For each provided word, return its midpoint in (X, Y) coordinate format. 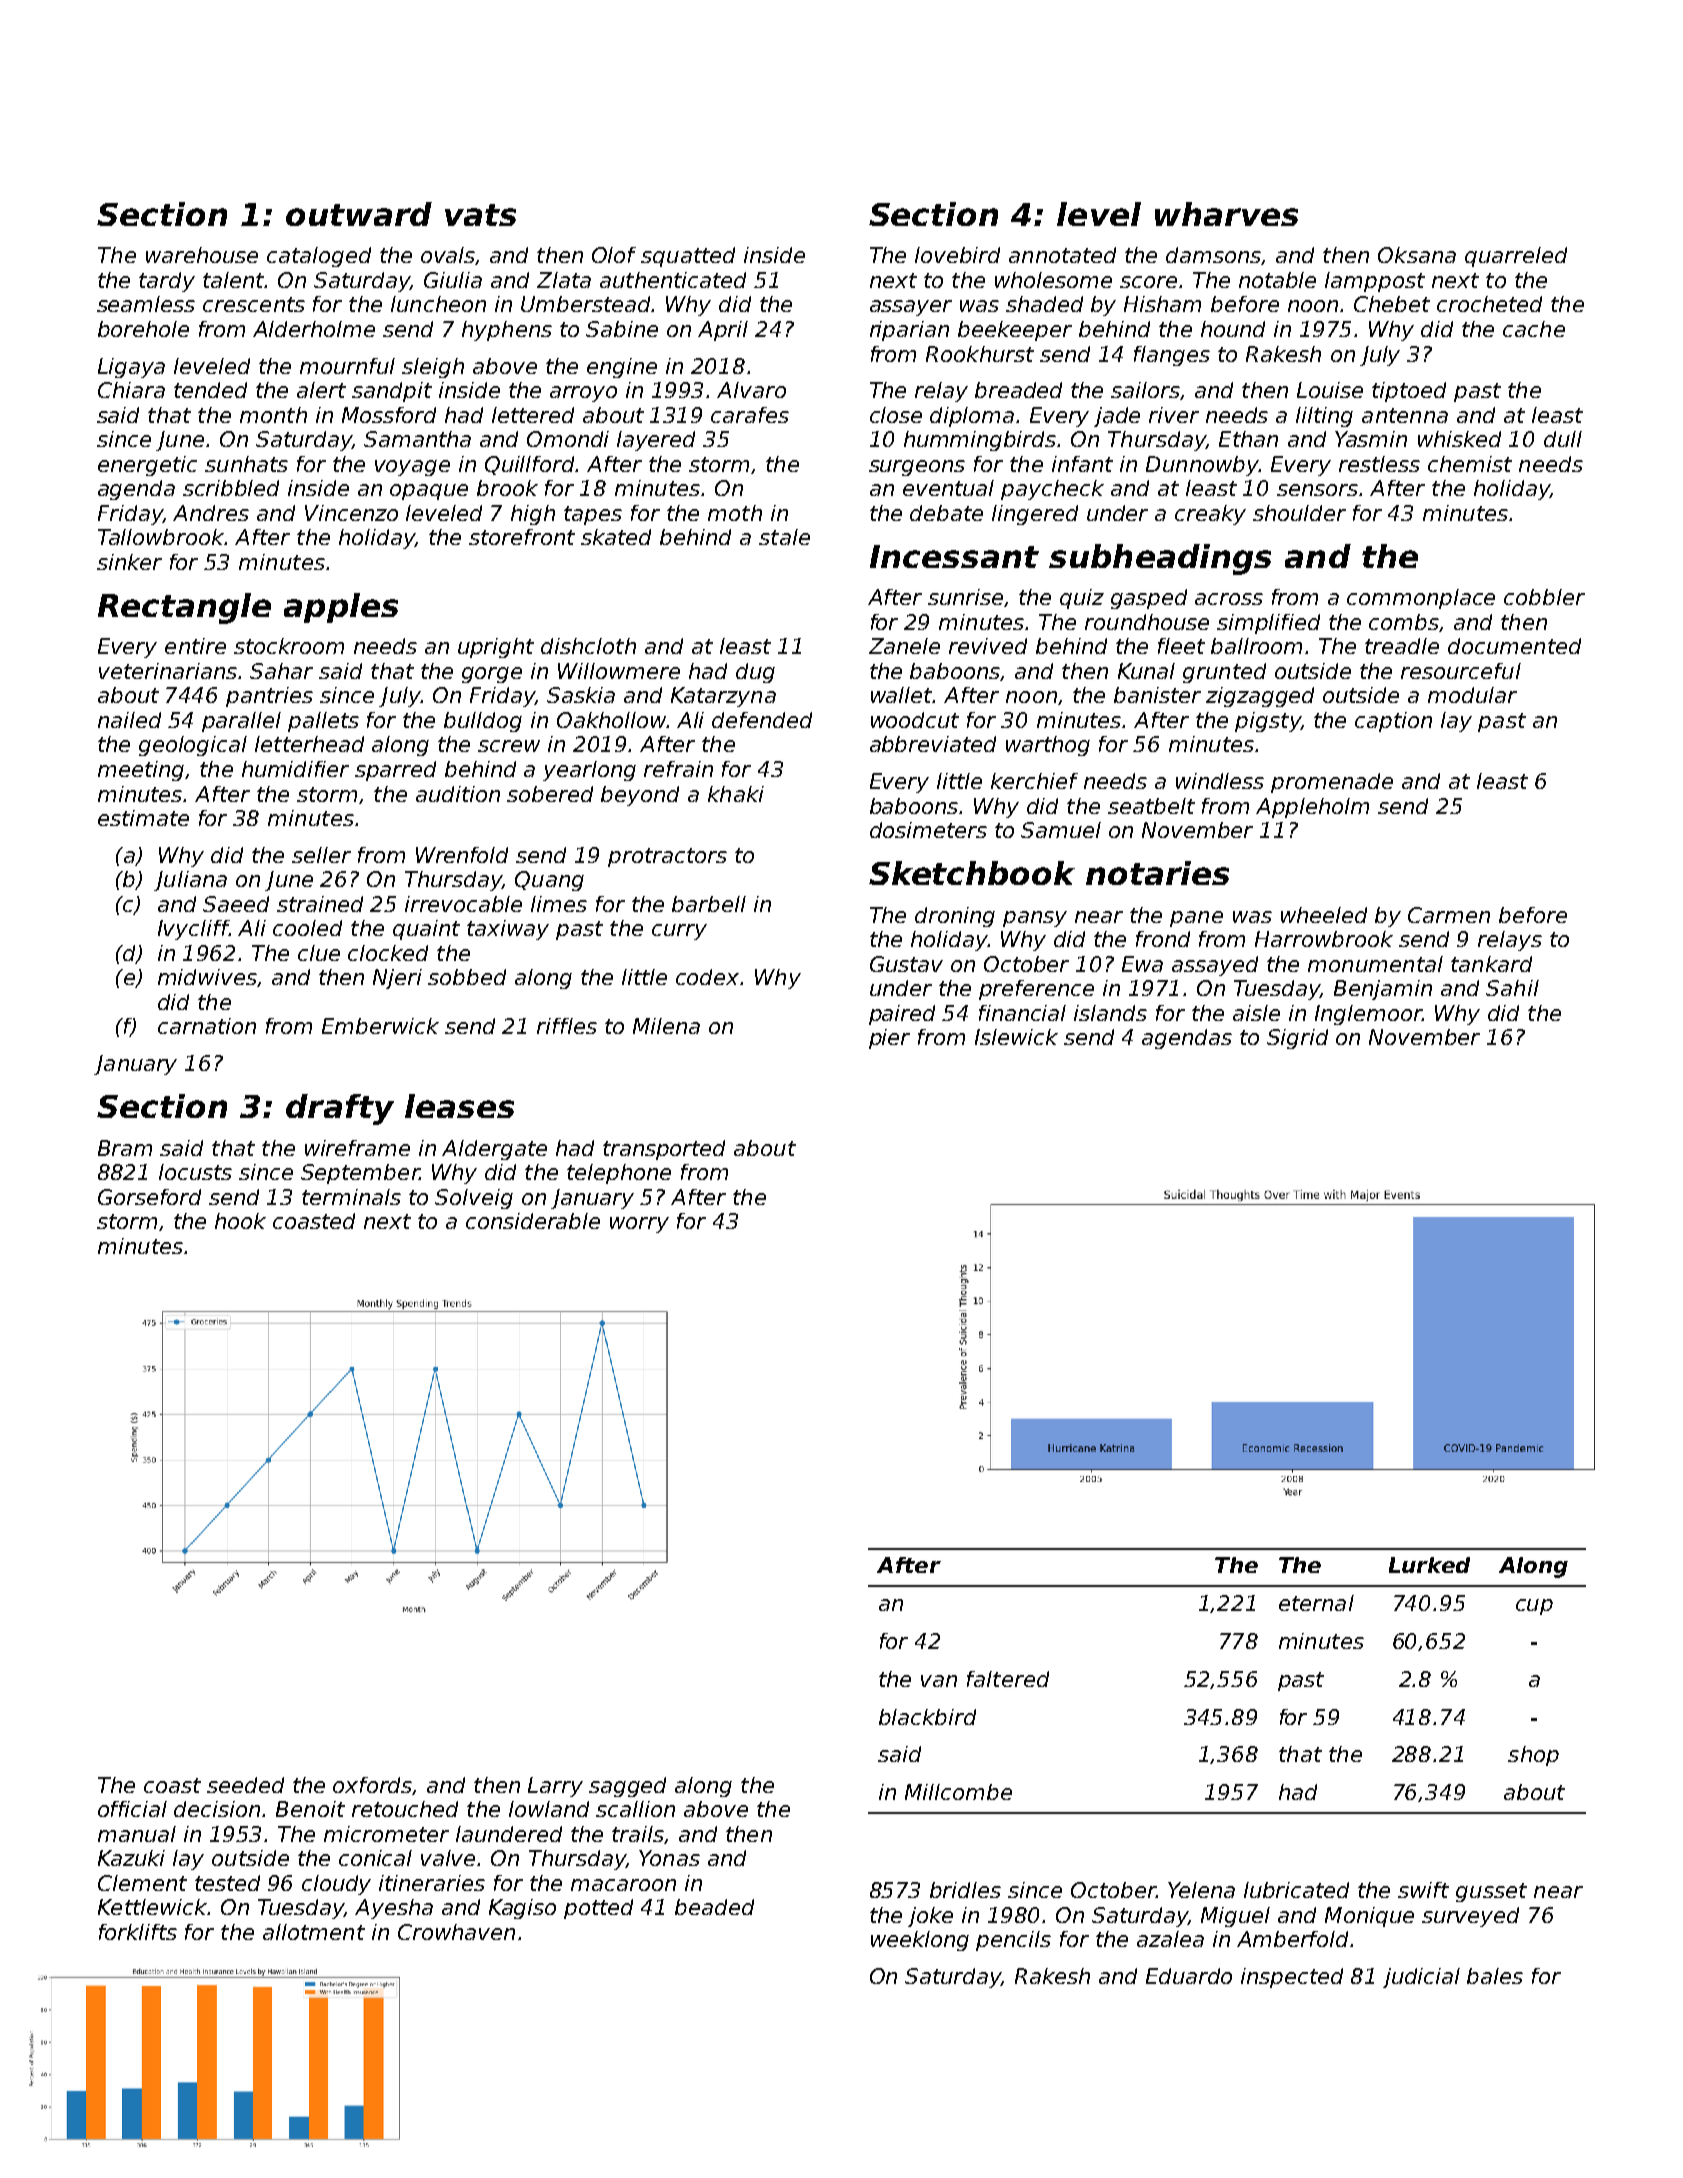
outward (359, 214)
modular (1472, 695)
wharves (1226, 214)
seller (321, 855)
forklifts (138, 1932)
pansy (1035, 919)
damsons (1214, 256)
